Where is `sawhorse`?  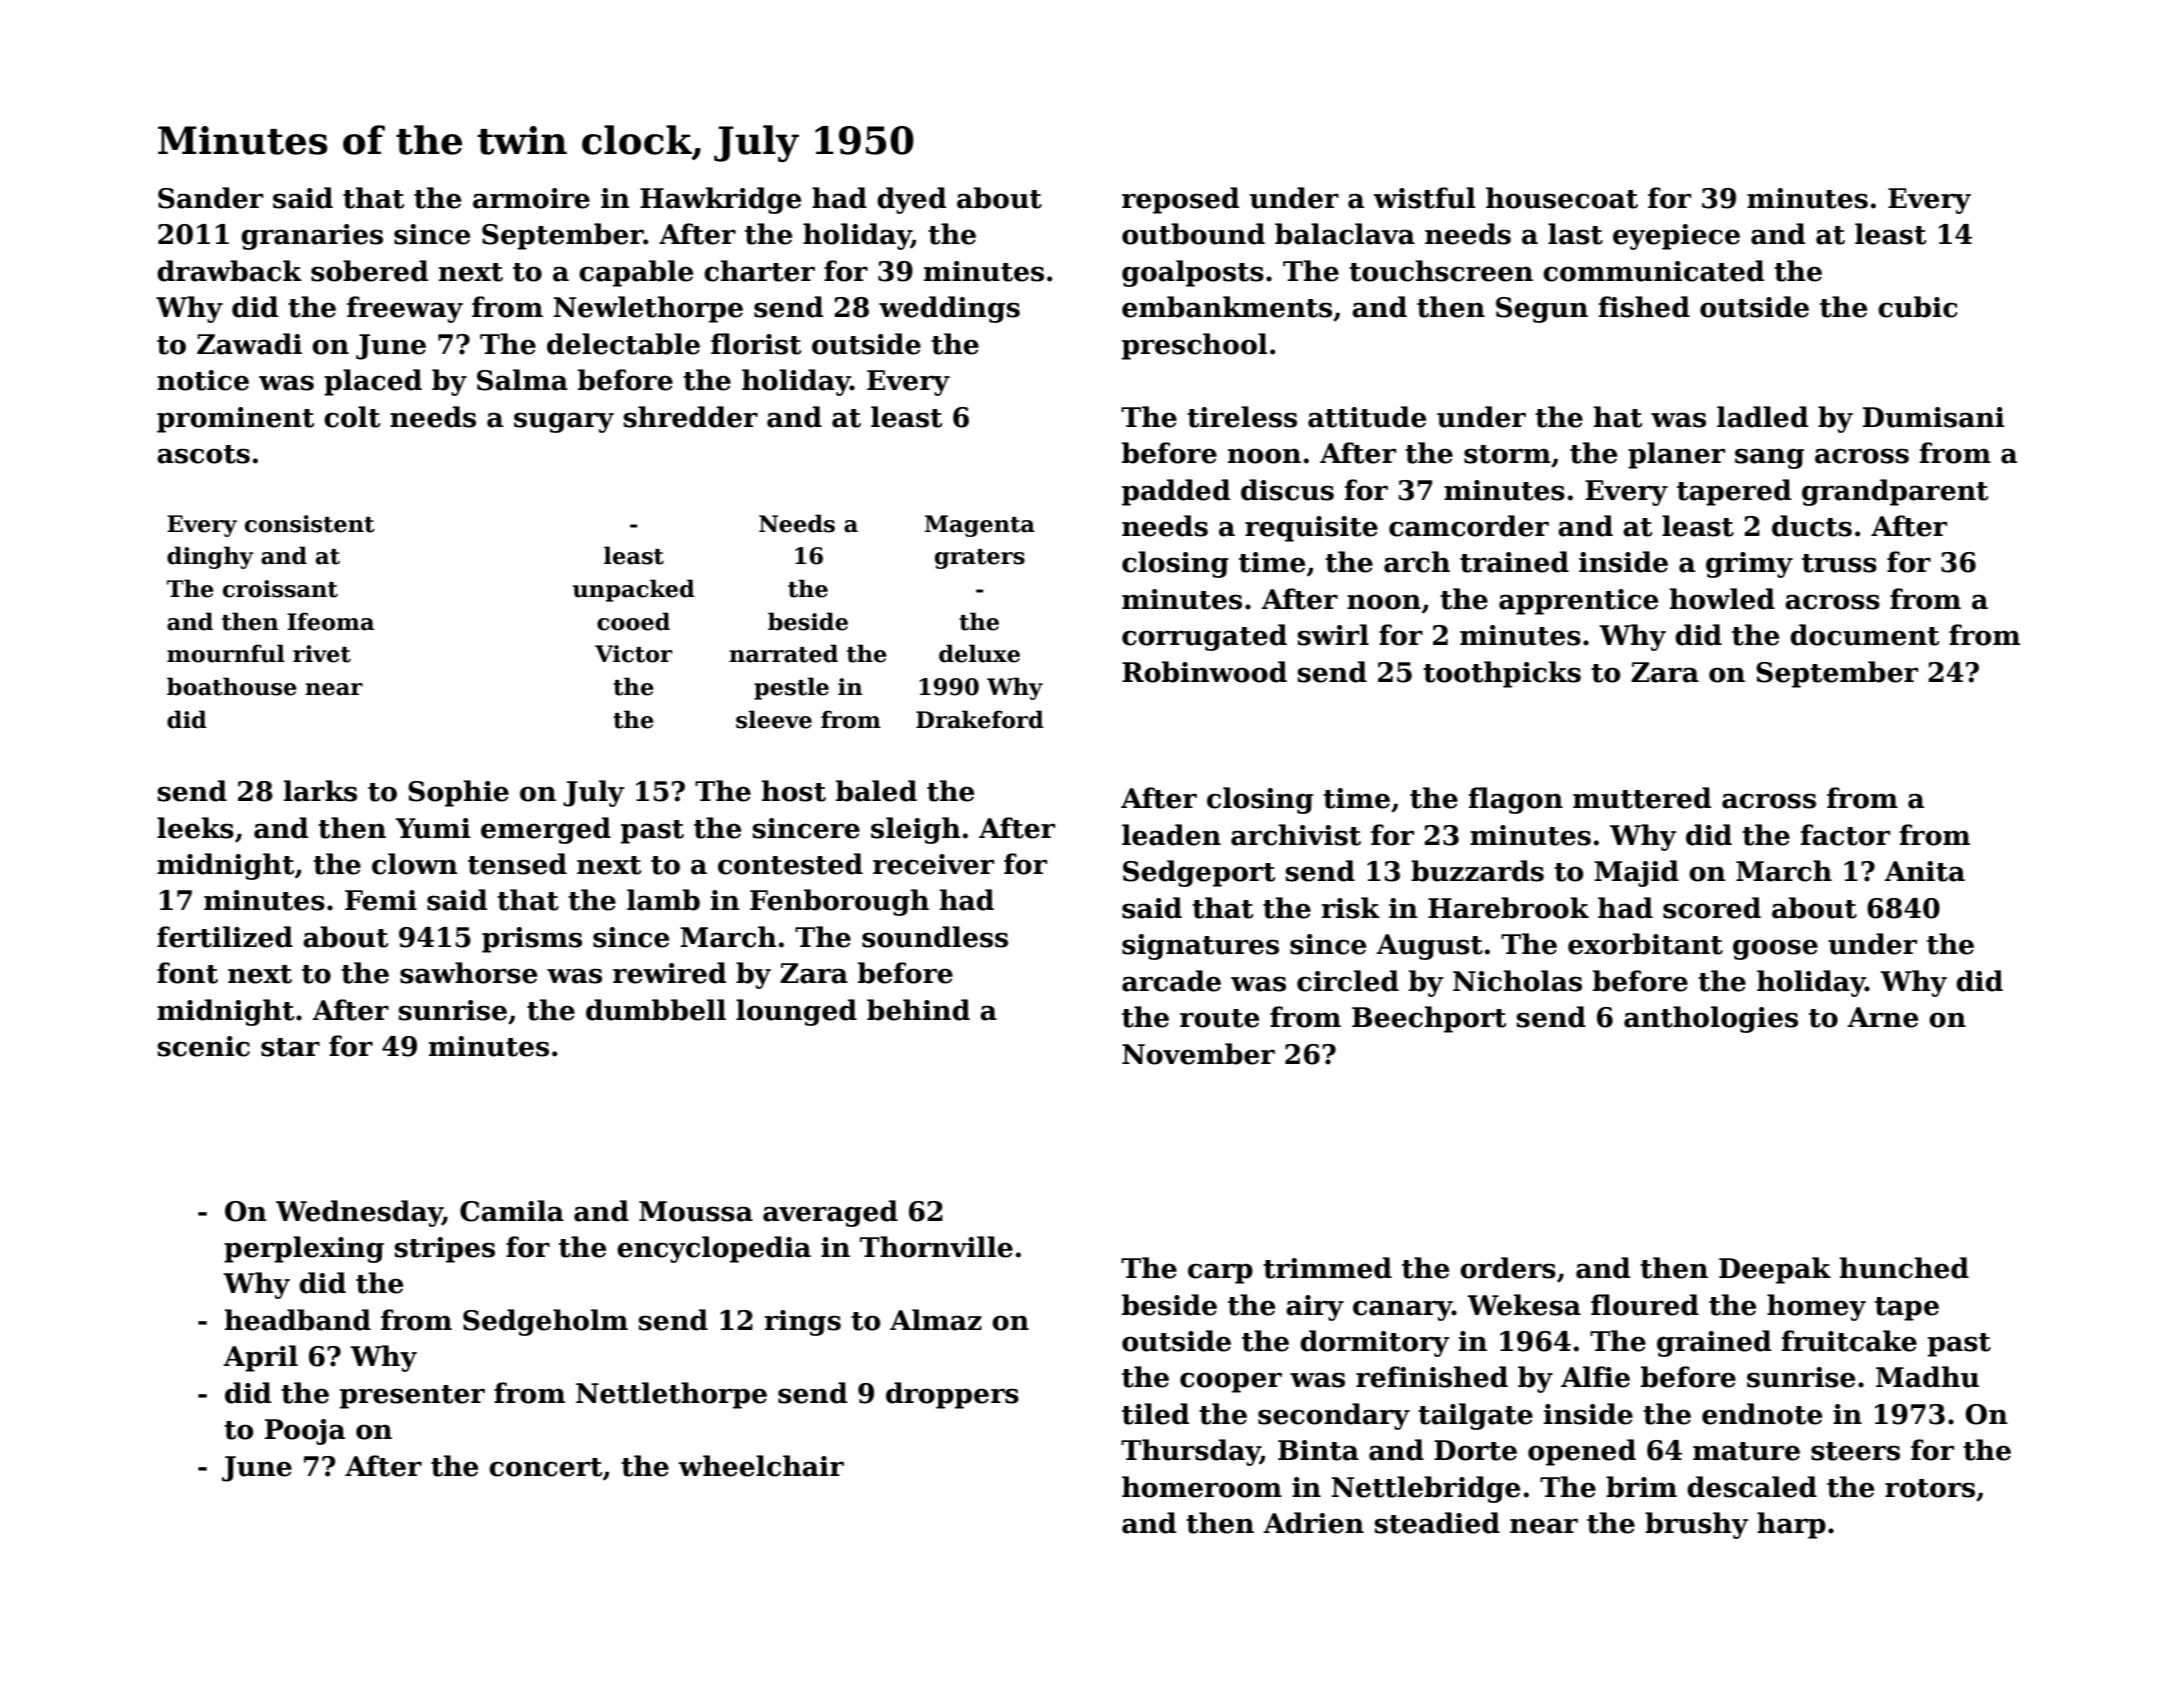
sawhorse is located at coordinates (468, 973).
